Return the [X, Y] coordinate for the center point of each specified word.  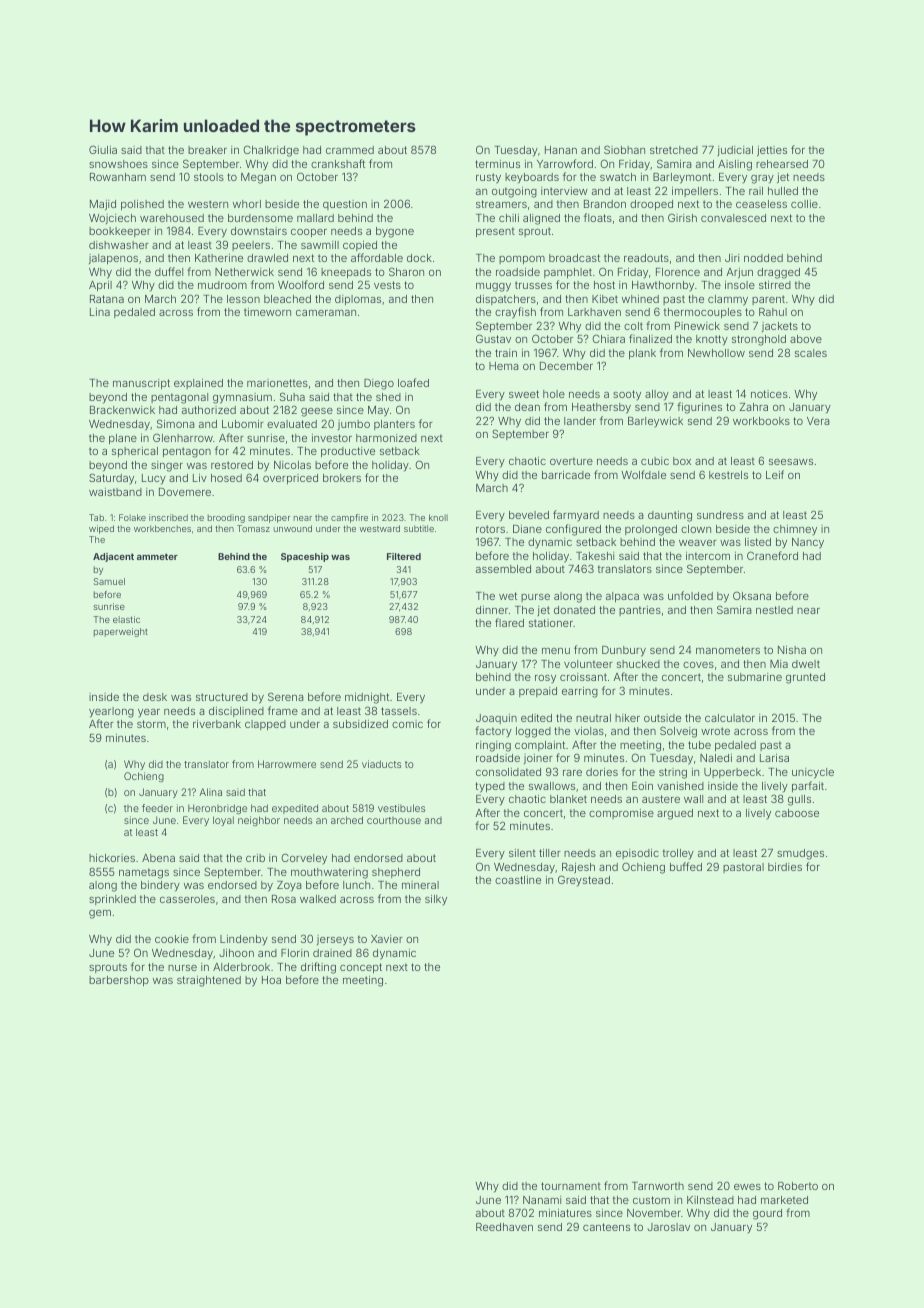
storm [151, 724]
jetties [772, 151]
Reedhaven [504, 1227]
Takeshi [595, 556]
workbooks [761, 421]
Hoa [271, 980]
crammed [350, 150]
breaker [207, 150]
